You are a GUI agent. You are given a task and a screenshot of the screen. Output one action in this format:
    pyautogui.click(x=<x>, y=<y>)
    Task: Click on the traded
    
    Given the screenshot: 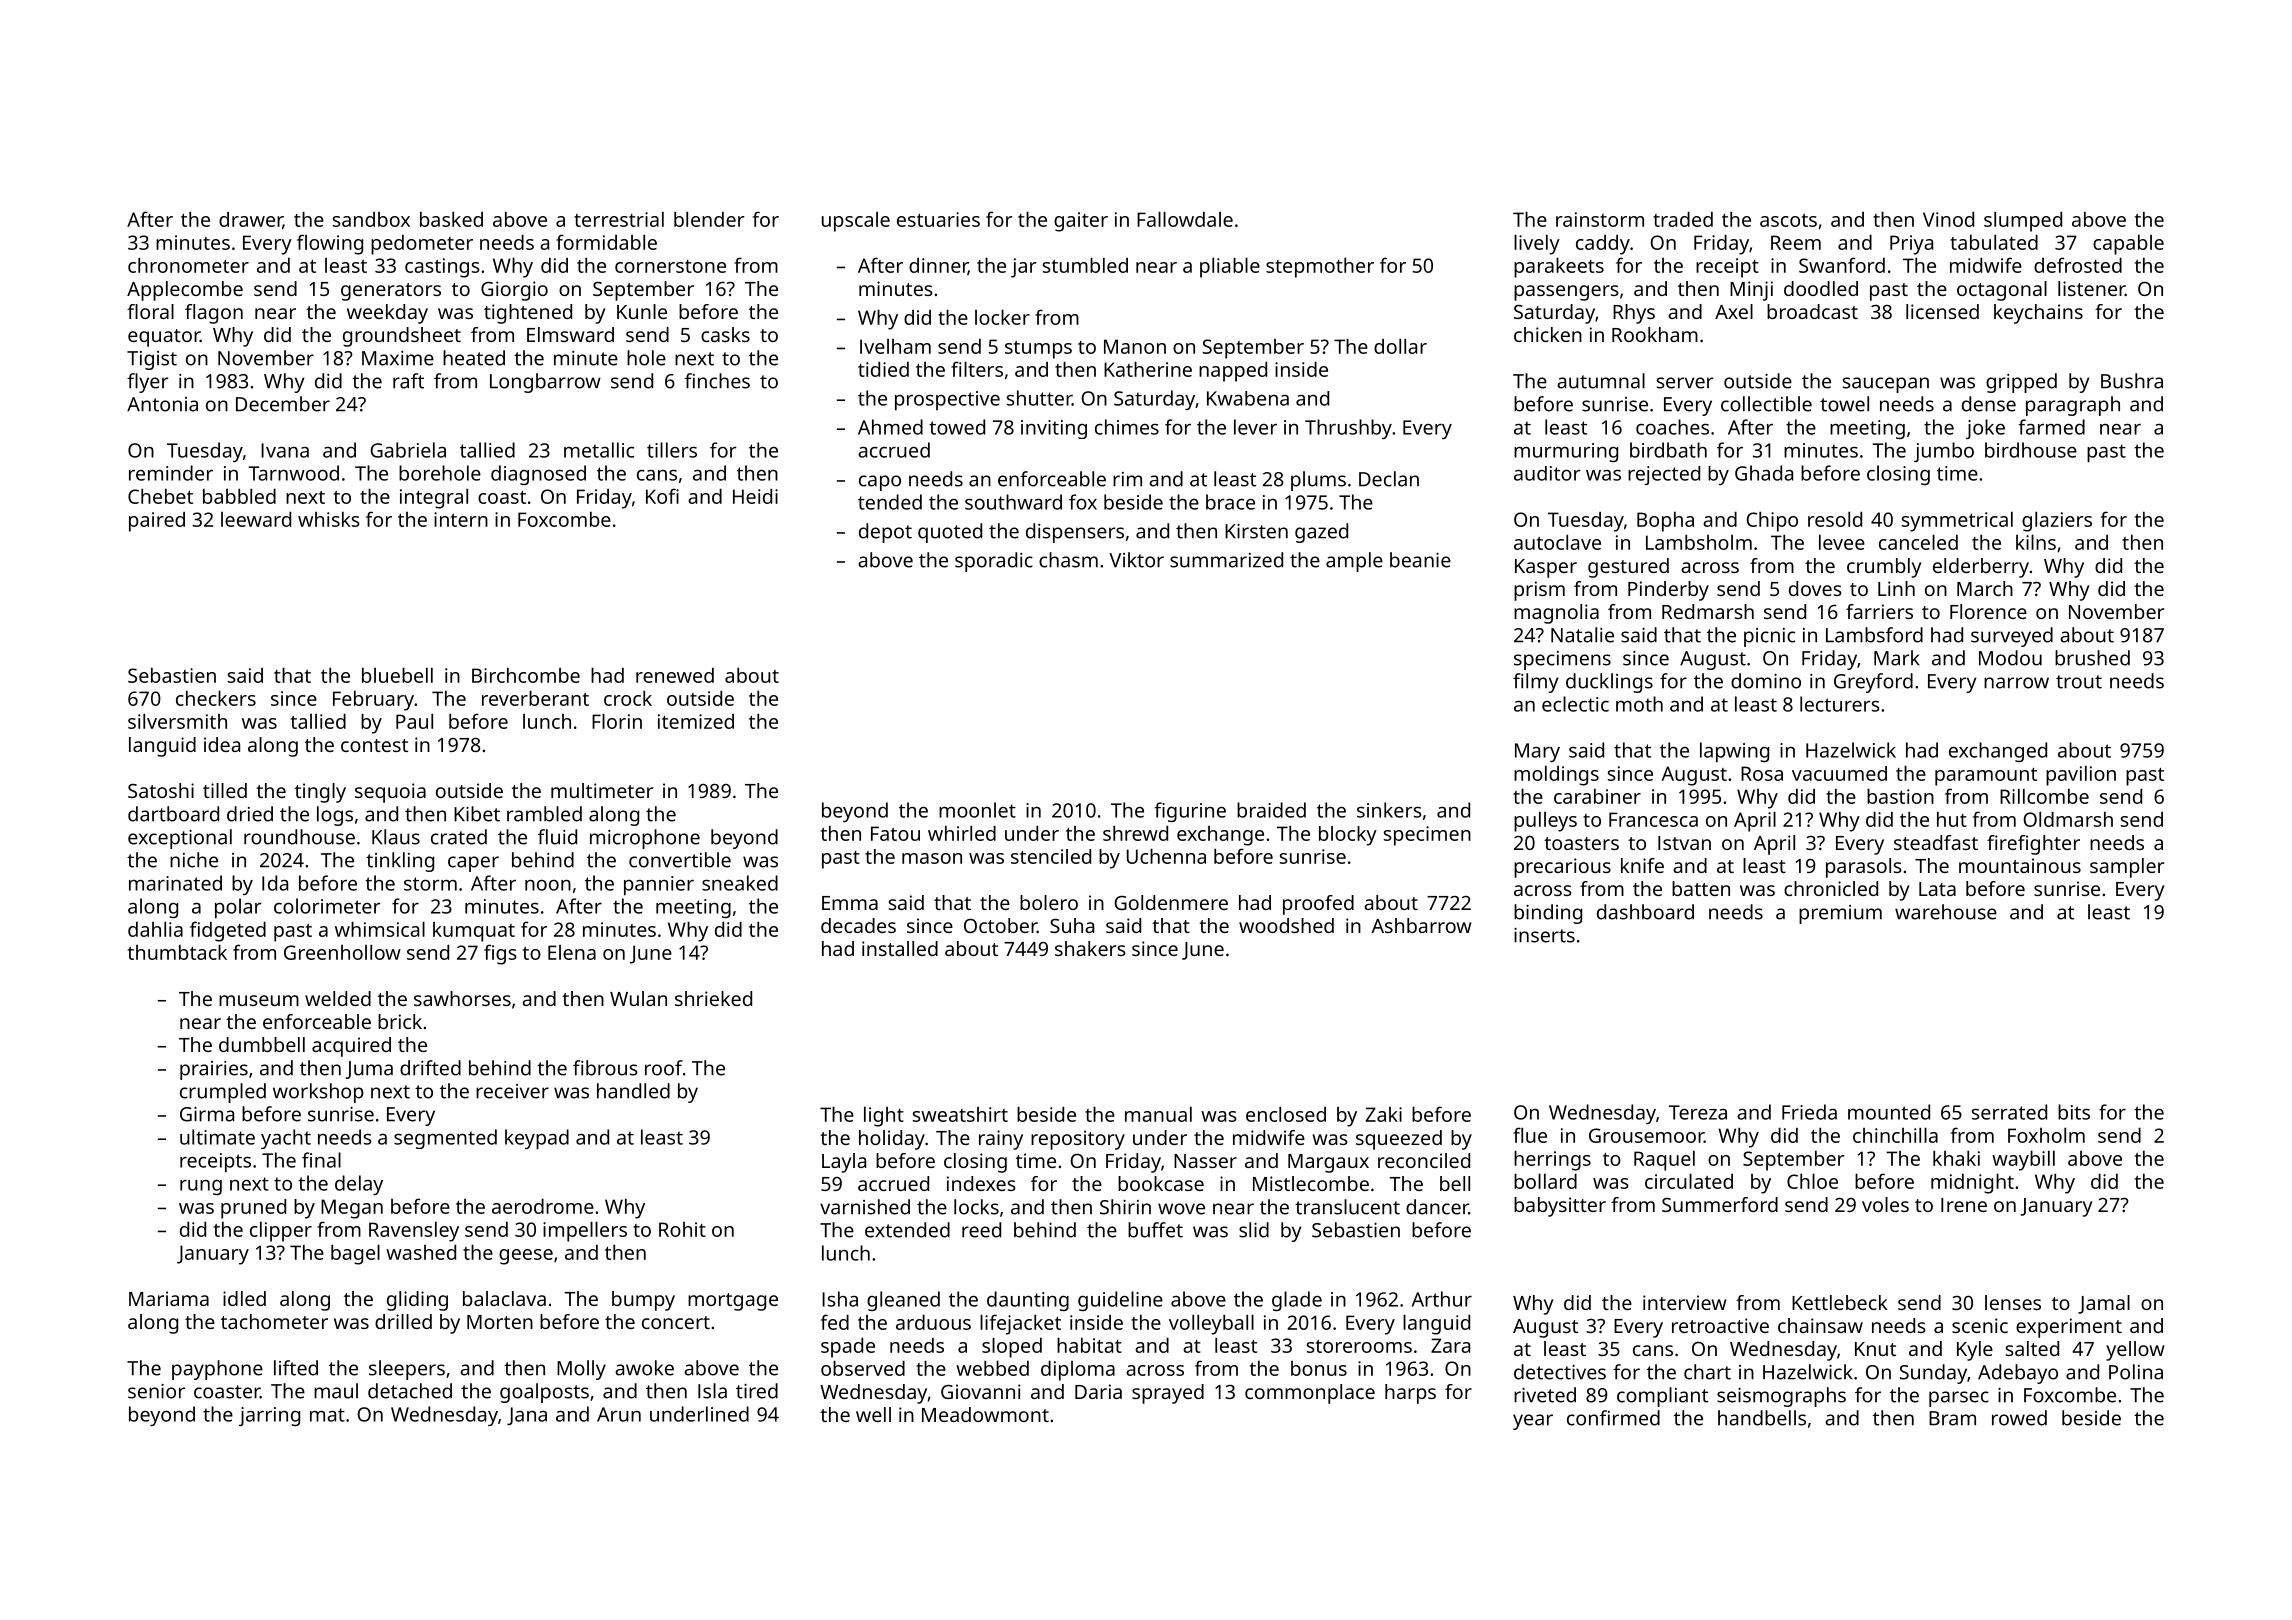 What is the action you would take?
    pyautogui.click(x=1683, y=219)
